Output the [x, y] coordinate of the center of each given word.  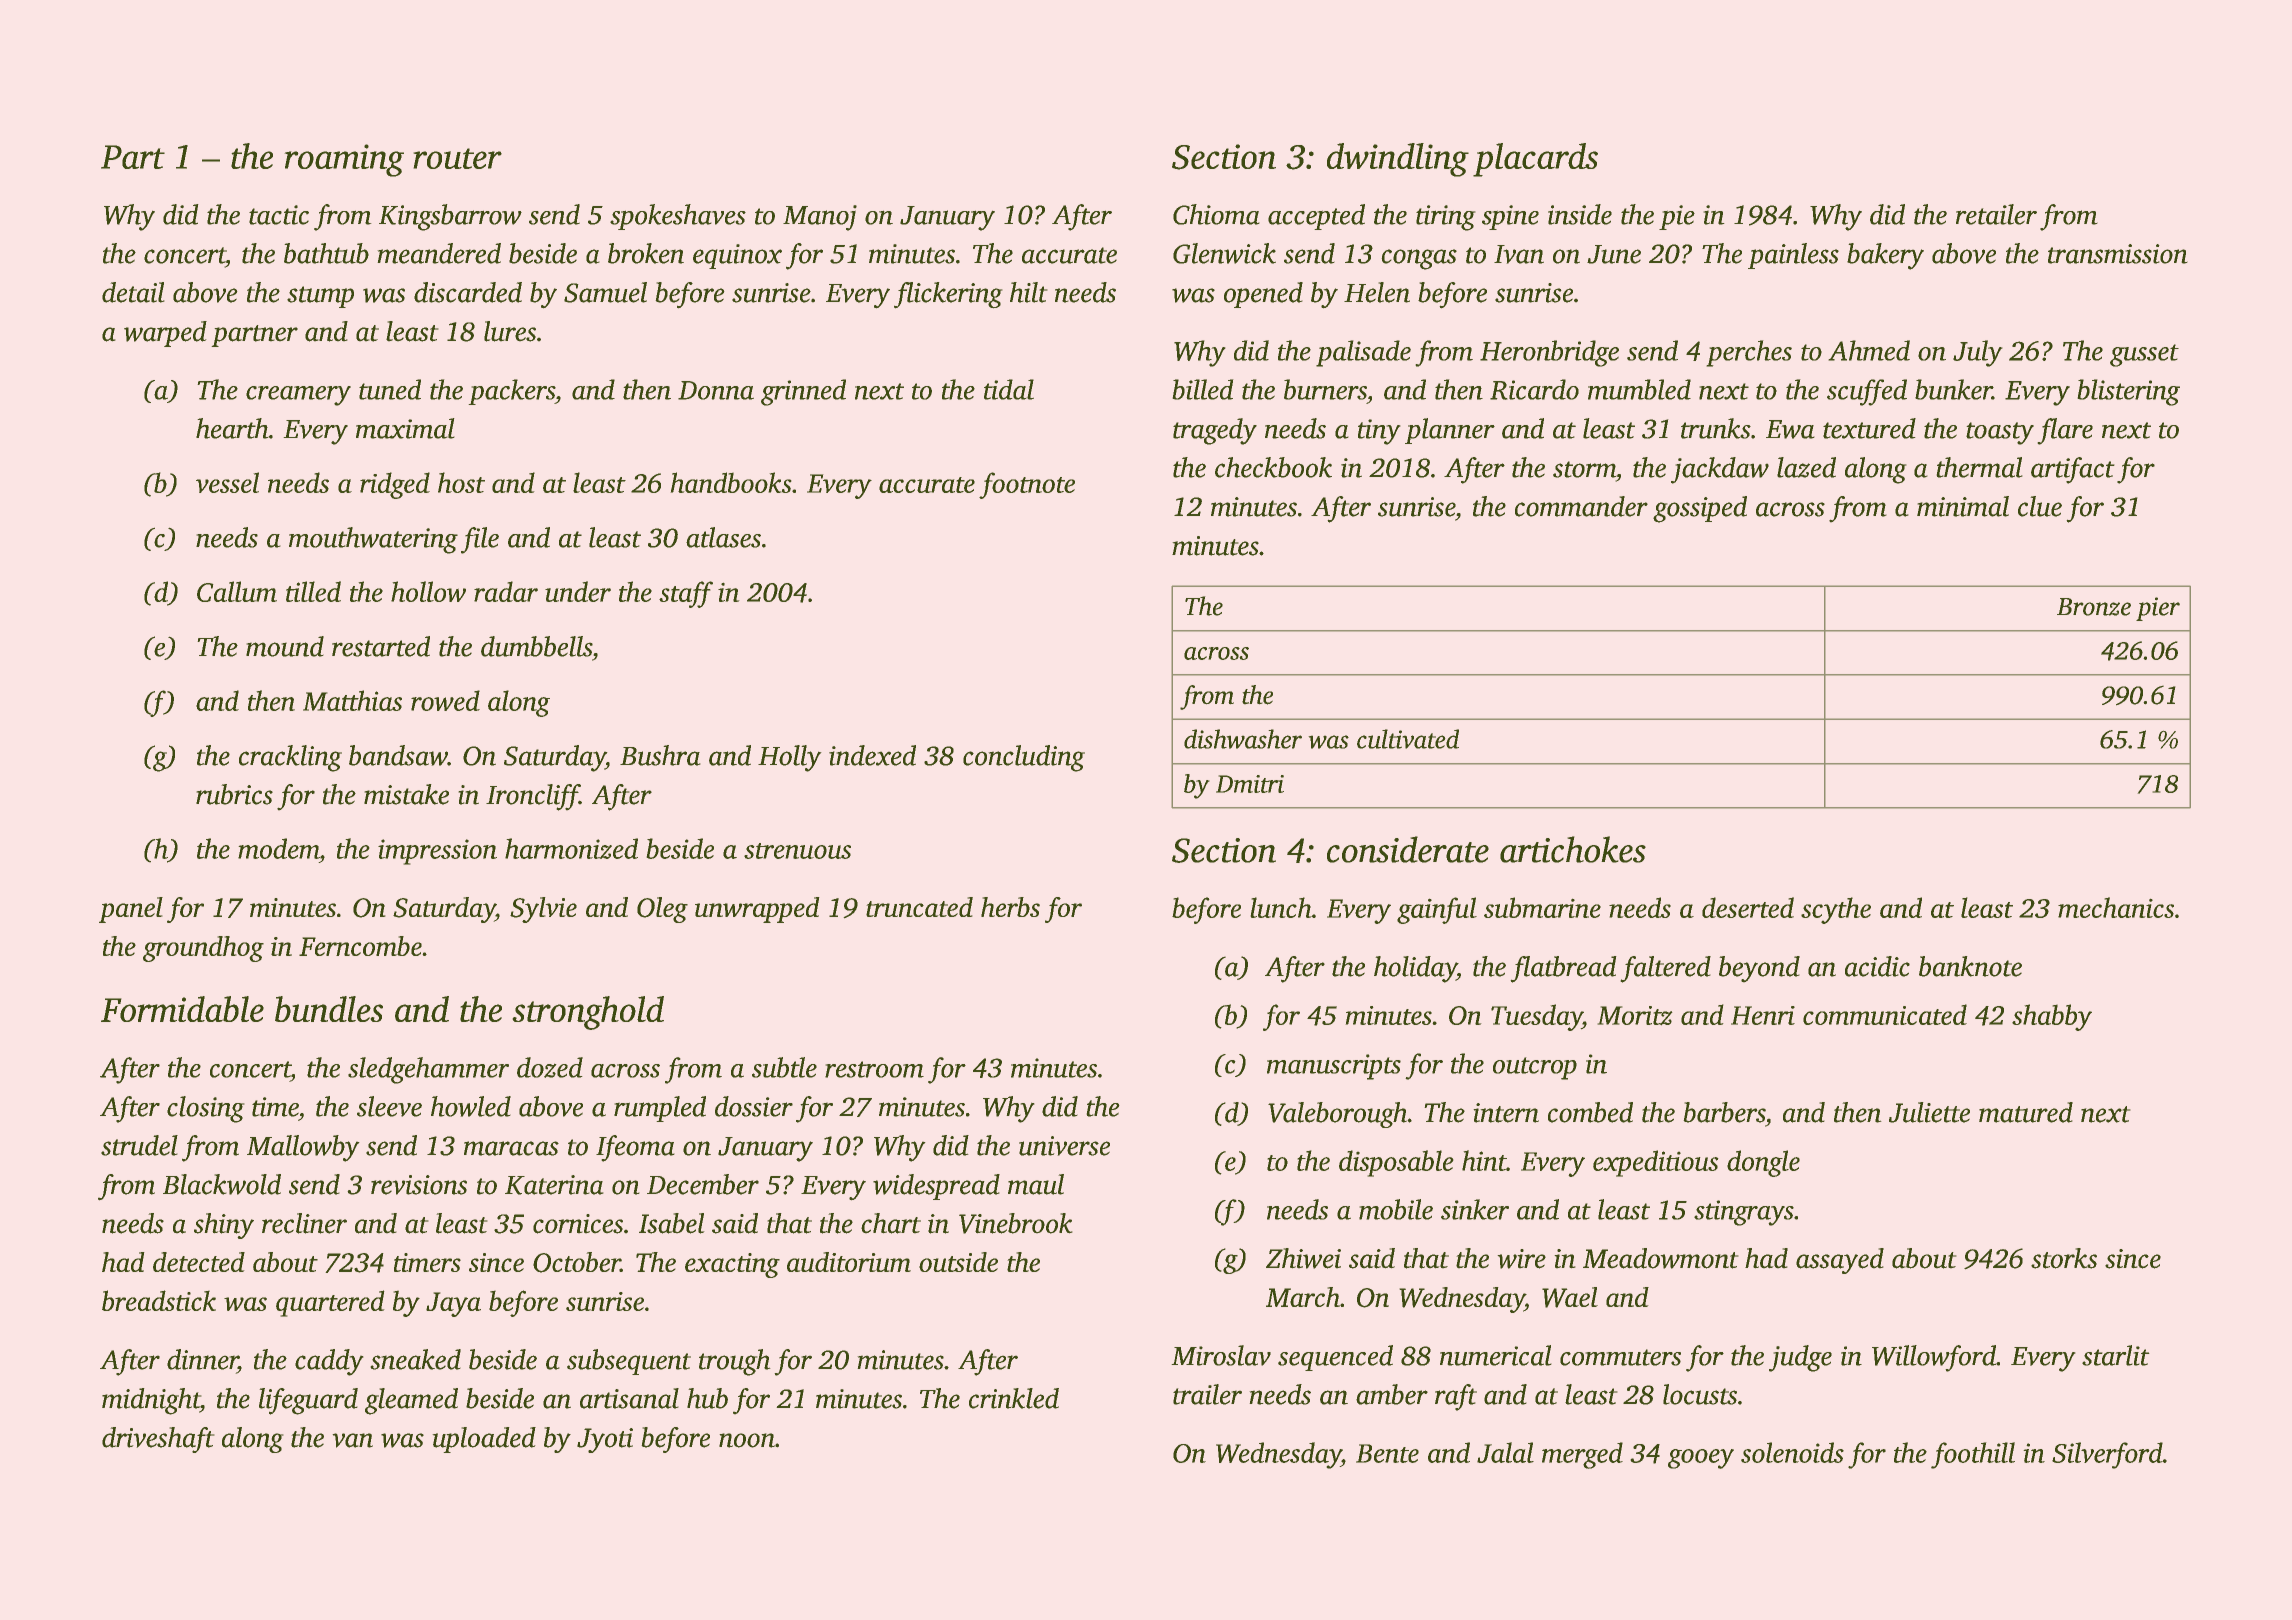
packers [512, 392]
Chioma [1216, 214]
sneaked [416, 1359]
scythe [1836, 910]
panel [131, 910]
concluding [1024, 758]
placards [1535, 160]
